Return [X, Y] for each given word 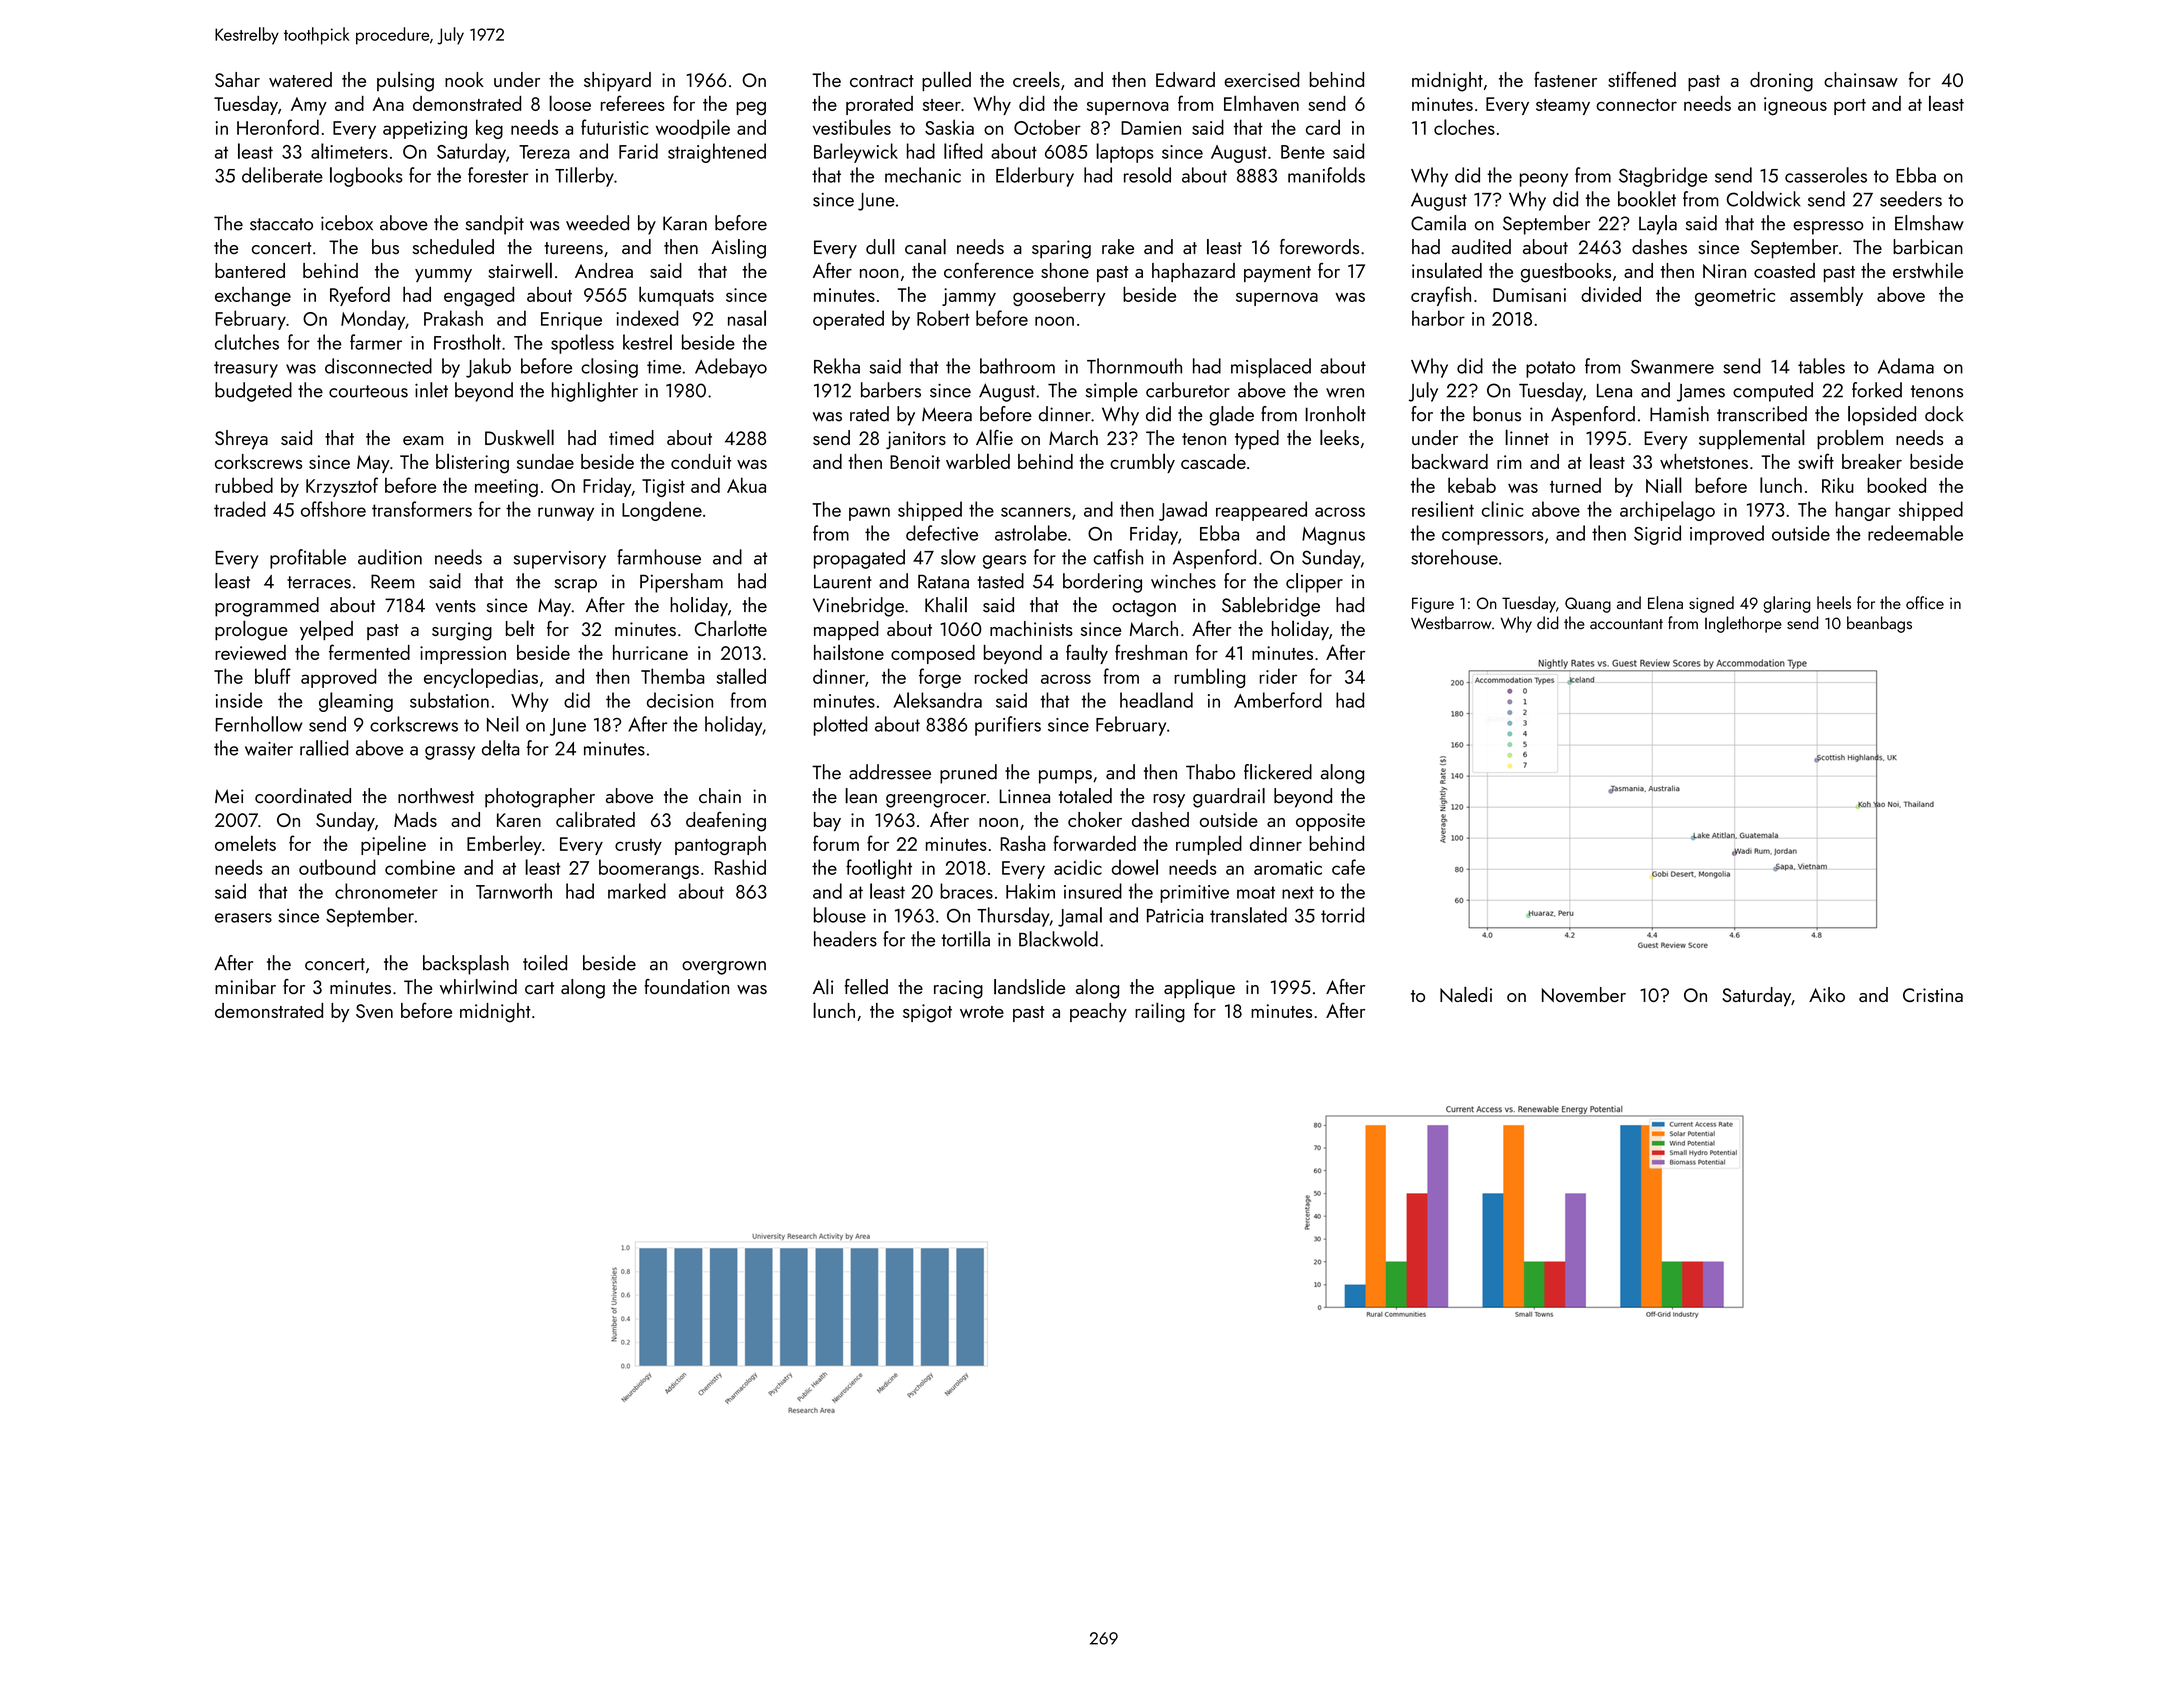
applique [1199, 989]
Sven [374, 1011]
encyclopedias [481, 678]
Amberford [1278, 700]
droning [1781, 82]
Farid [638, 151]
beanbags [1879, 624]
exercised [1261, 79]
